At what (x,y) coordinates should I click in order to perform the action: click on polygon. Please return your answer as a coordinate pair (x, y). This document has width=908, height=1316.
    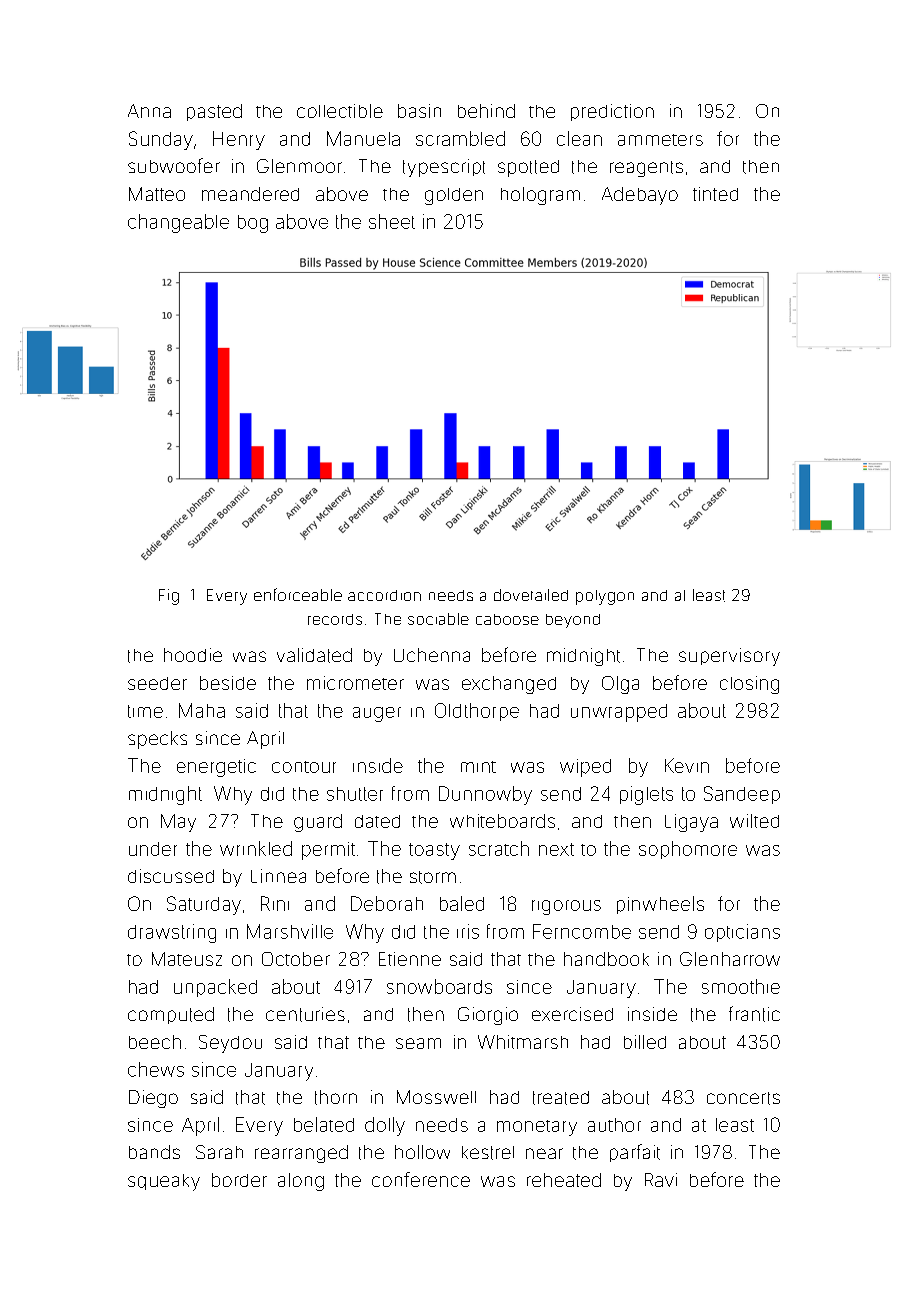
    Looking at the image, I should click on (605, 597).
